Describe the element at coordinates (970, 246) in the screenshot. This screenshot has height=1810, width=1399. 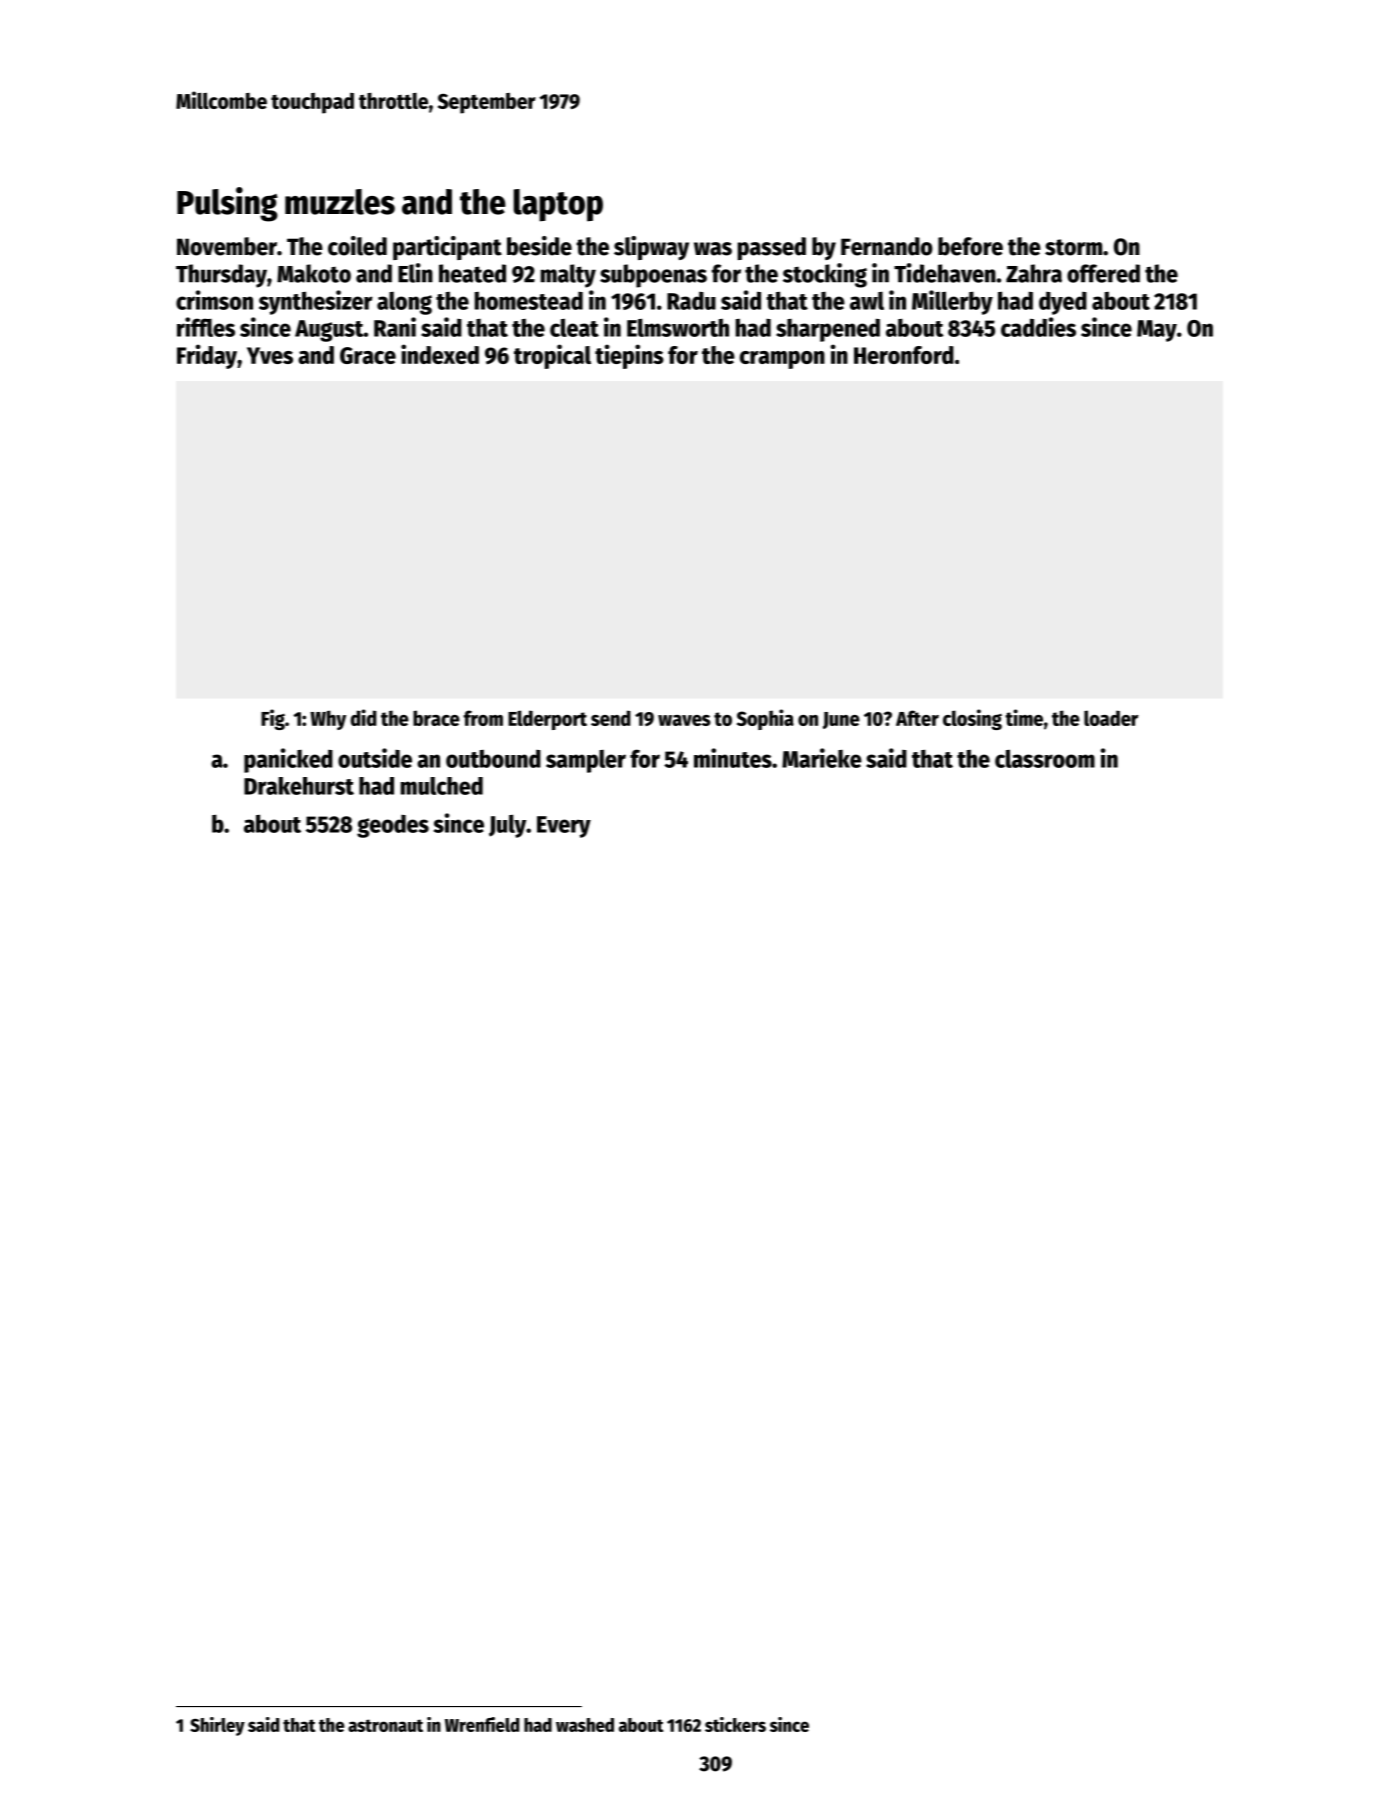
I see `before` at that location.
